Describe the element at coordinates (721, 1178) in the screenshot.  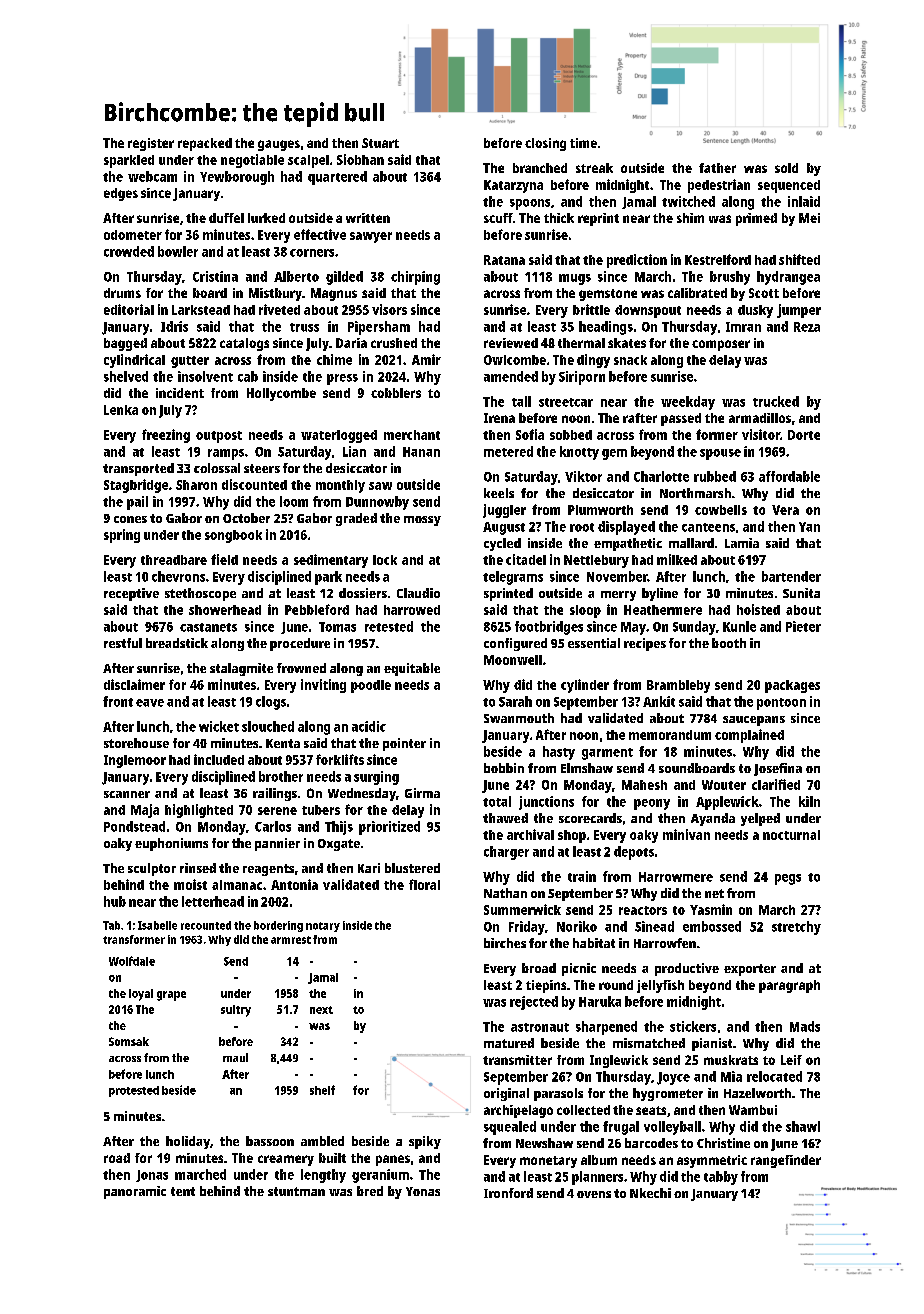
I see `tabby` at that location.
